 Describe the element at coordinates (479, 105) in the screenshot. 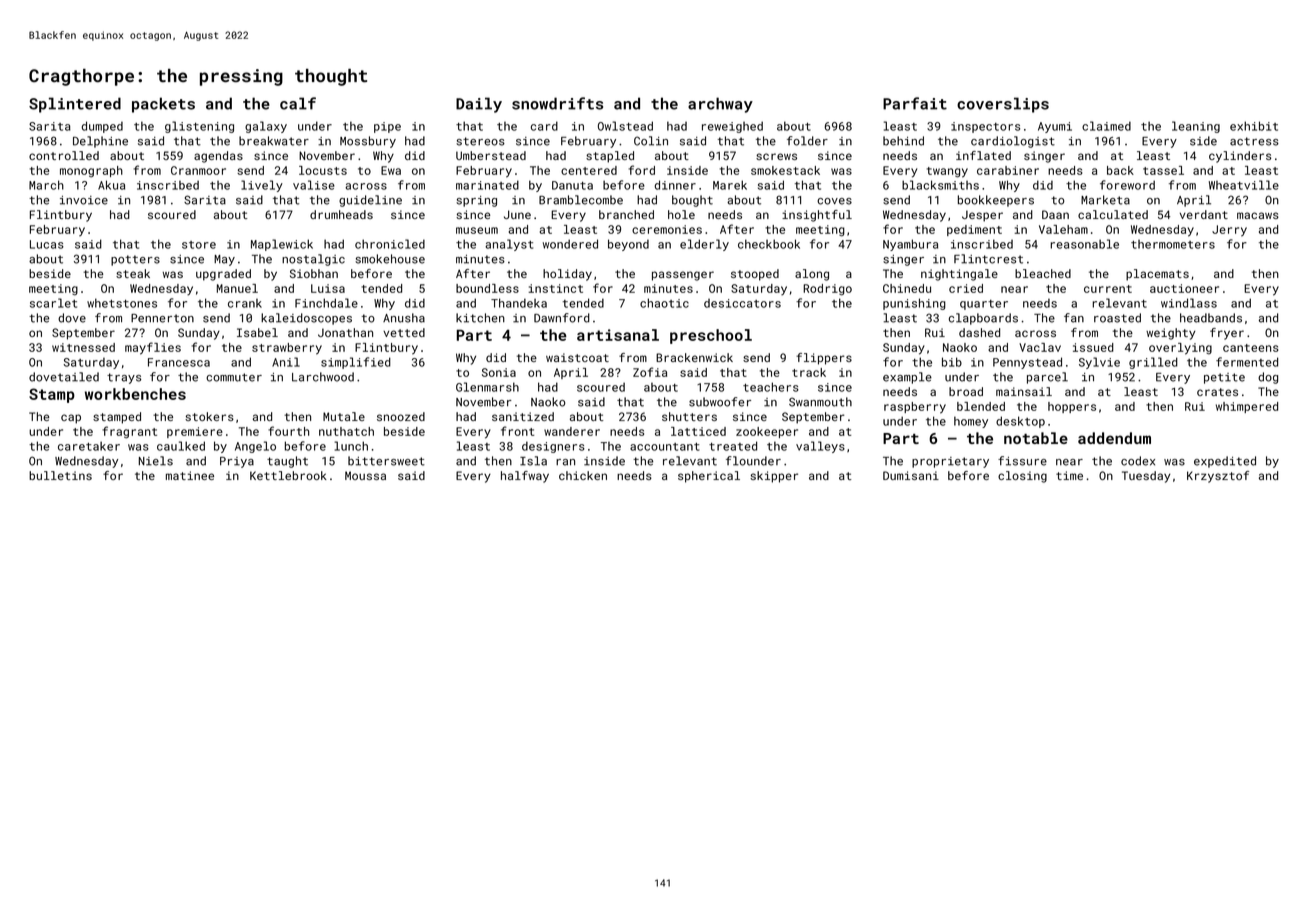

I see `Daily` at that location.
